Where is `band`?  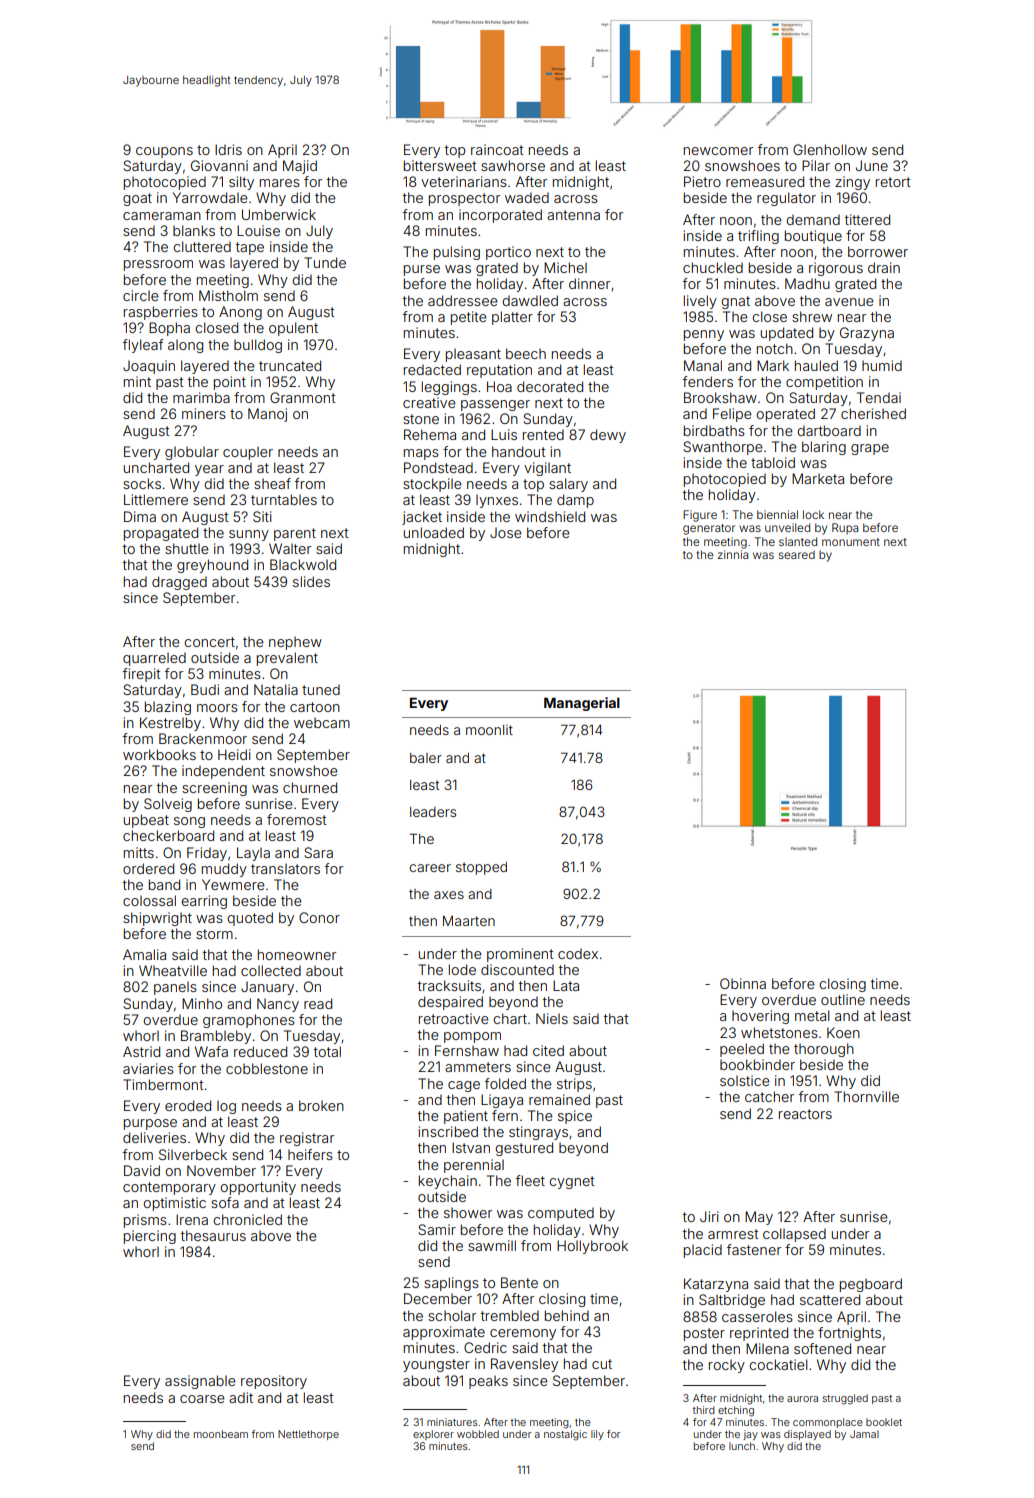 band is located at coordinates (164, 884).
